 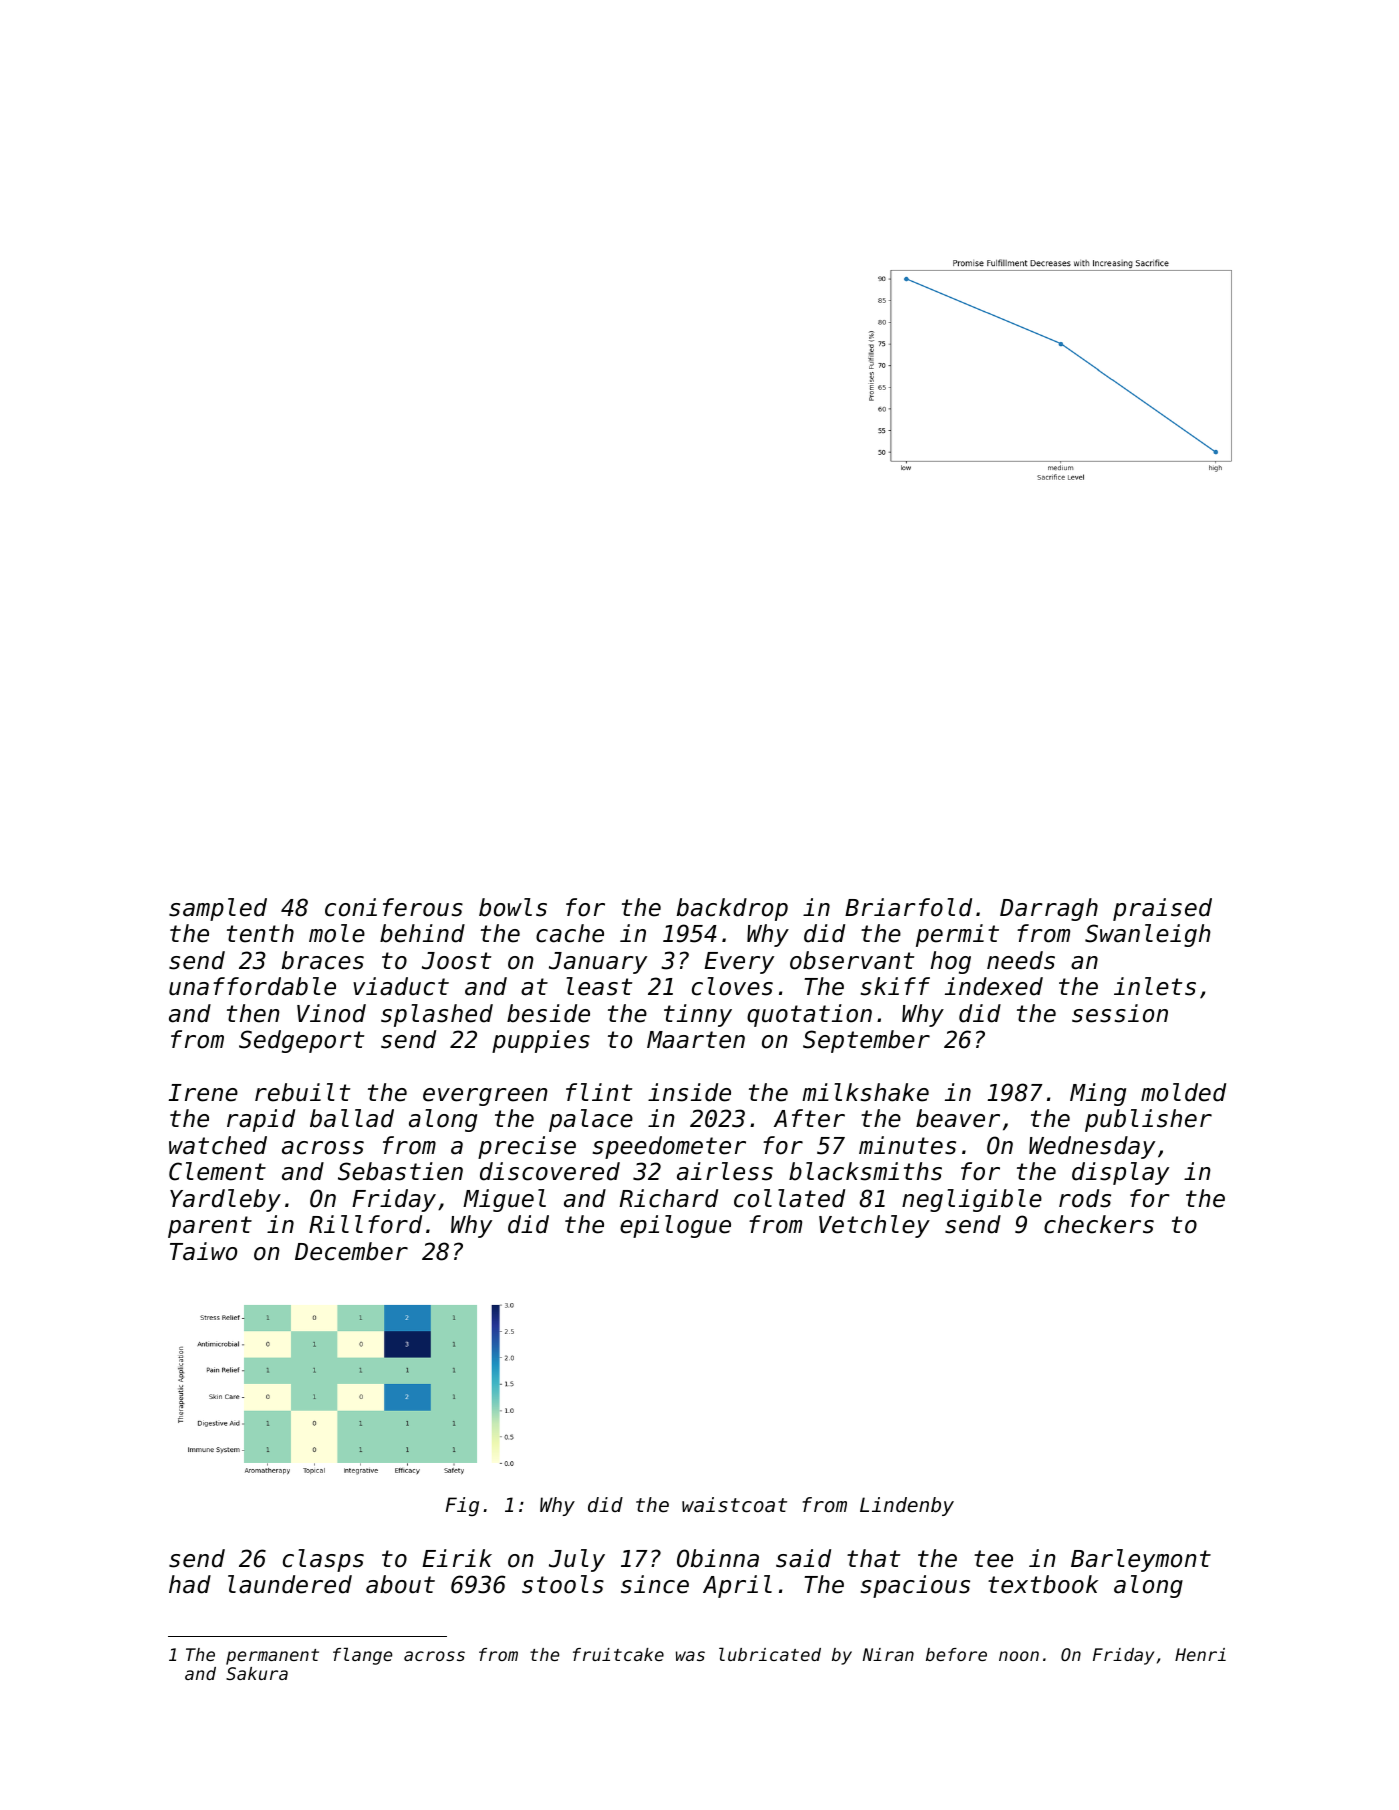 What do you see at coordinates (1099, 1224) in the page?
I see `checkers` at bounding box center [1099, 1224].
